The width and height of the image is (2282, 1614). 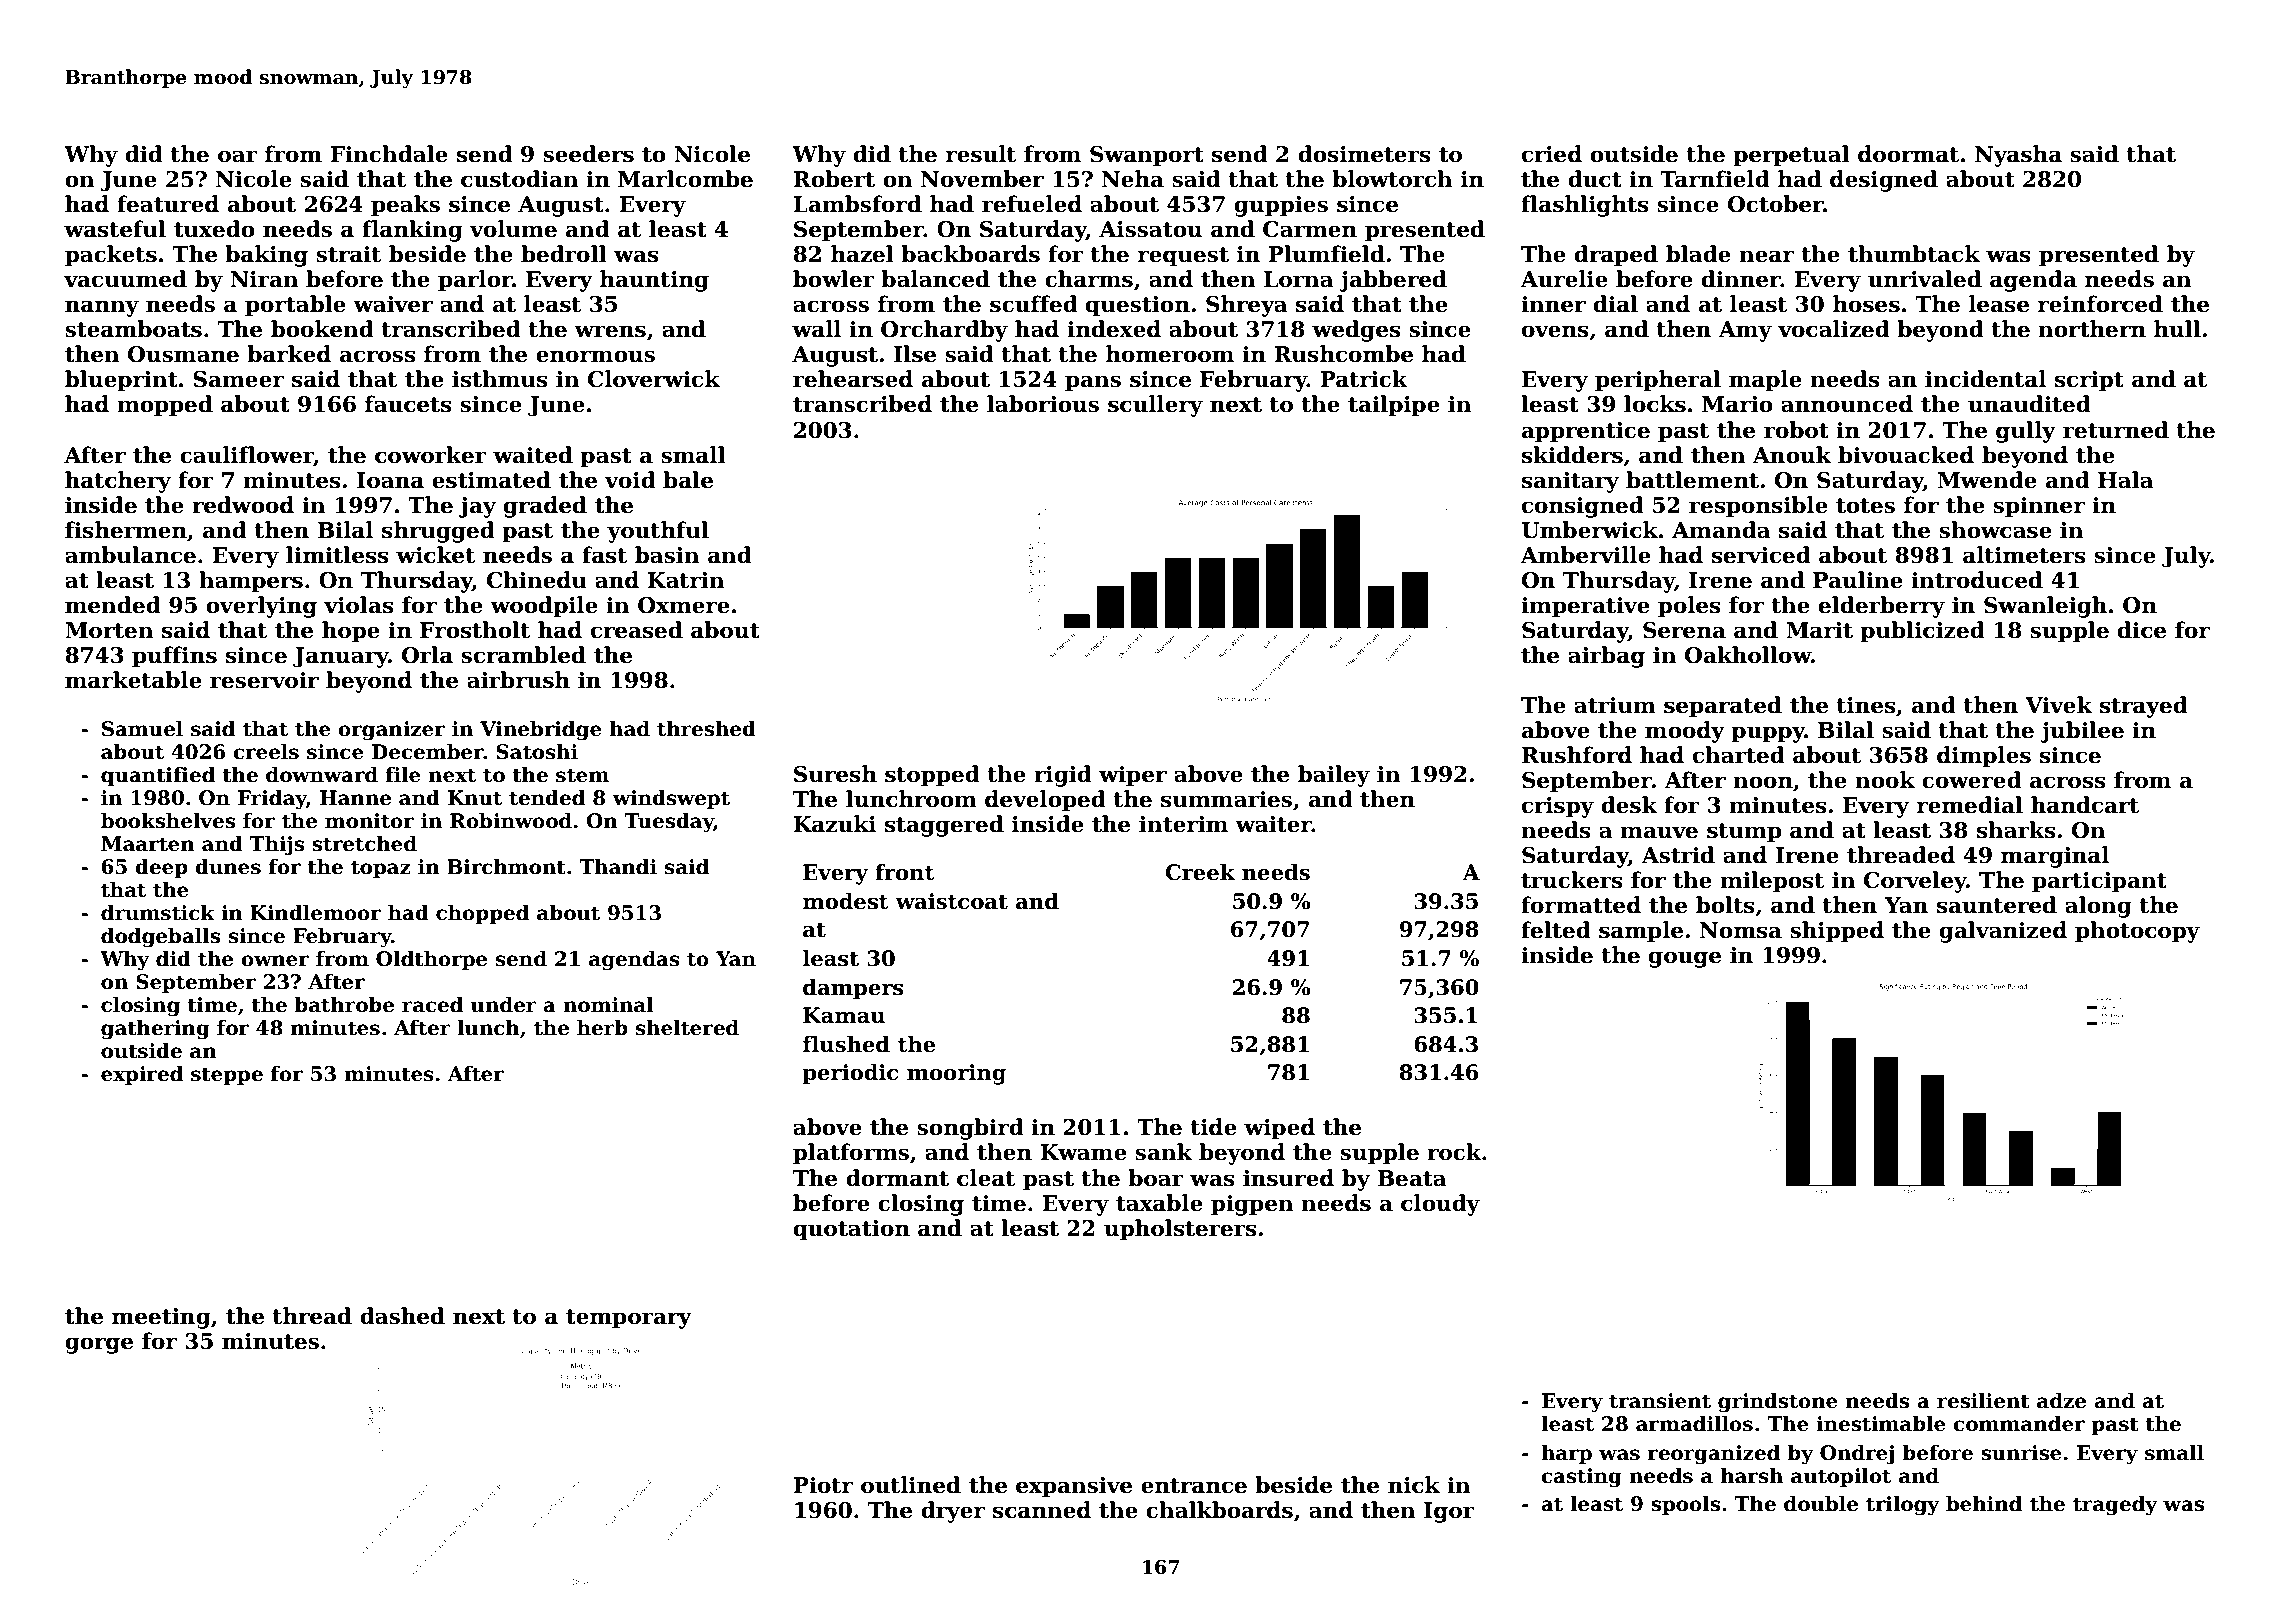 What do you see at coordinates (823, 1485) in the image?
I see `Piotr` at bounding box center [823, 1485].
